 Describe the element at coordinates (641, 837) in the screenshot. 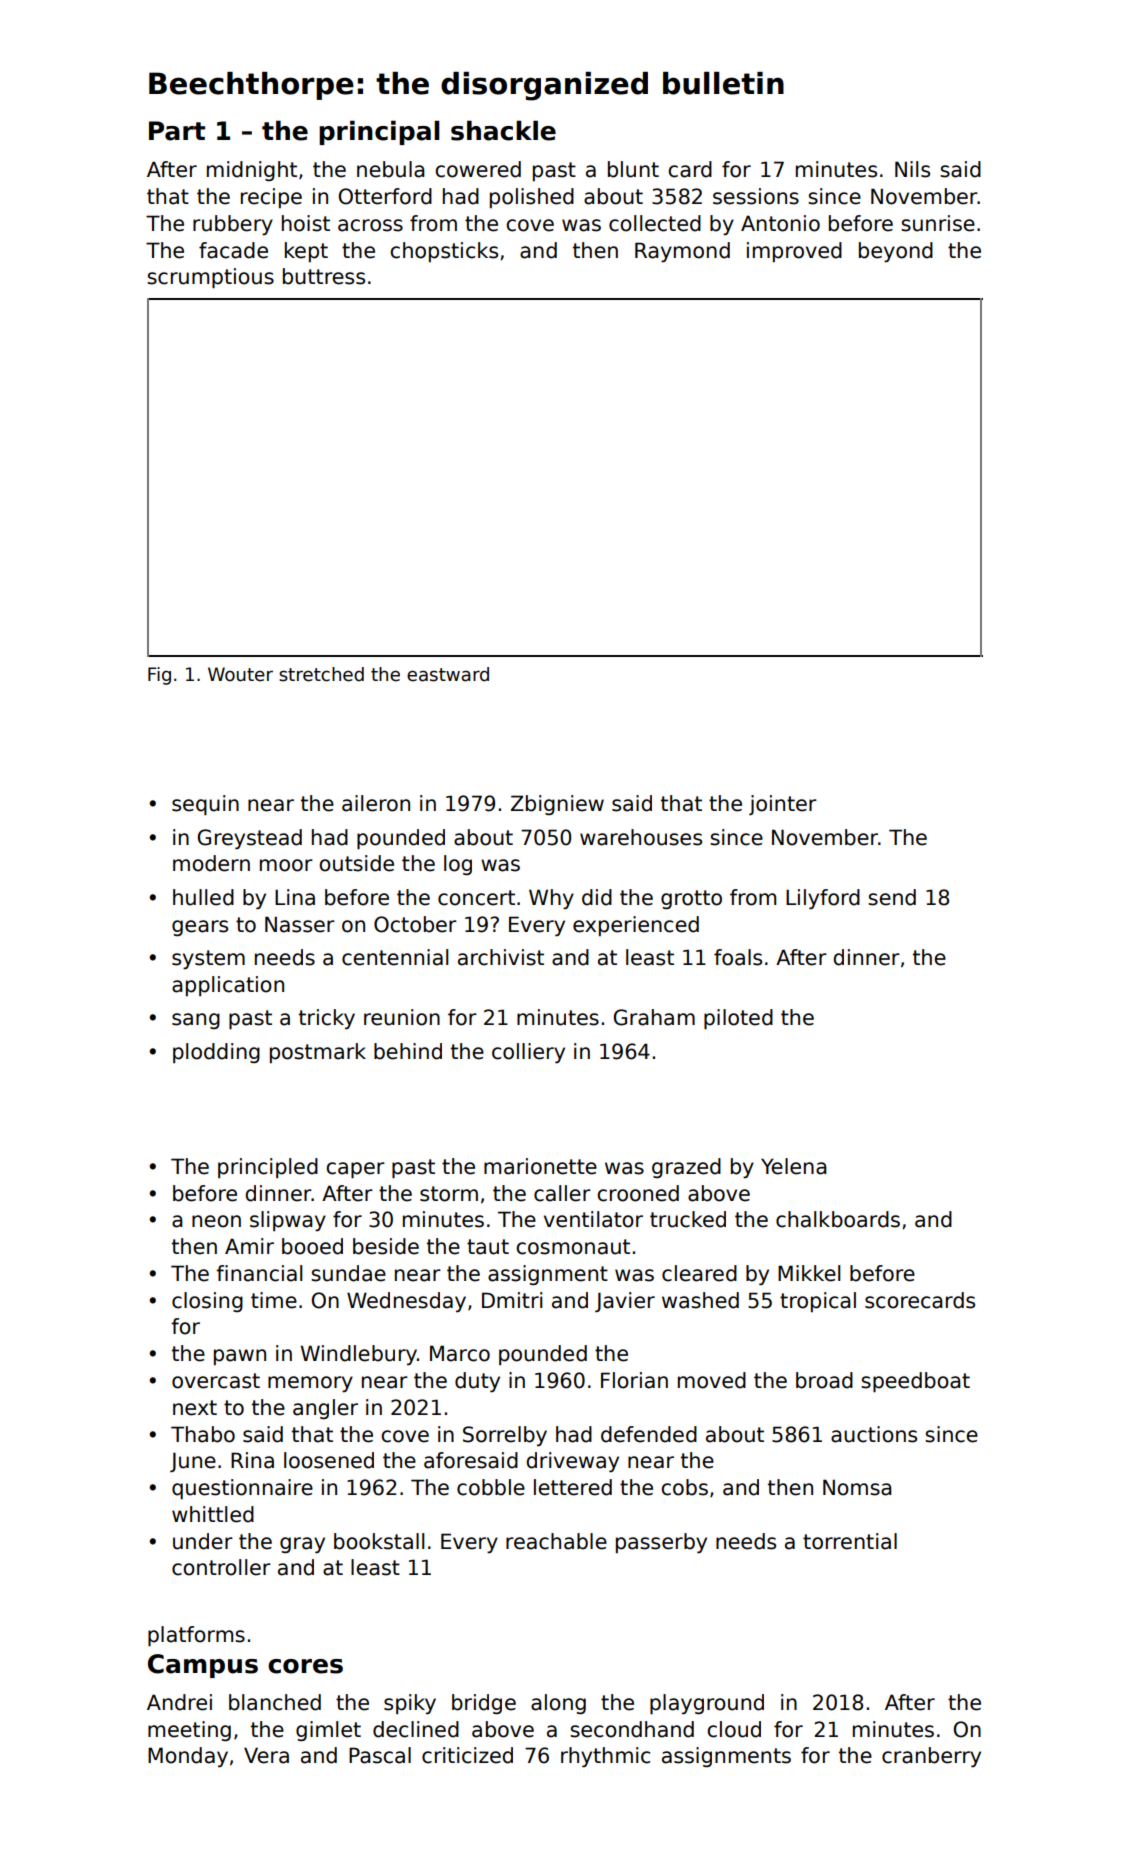

I see `warehouses` at that location.
